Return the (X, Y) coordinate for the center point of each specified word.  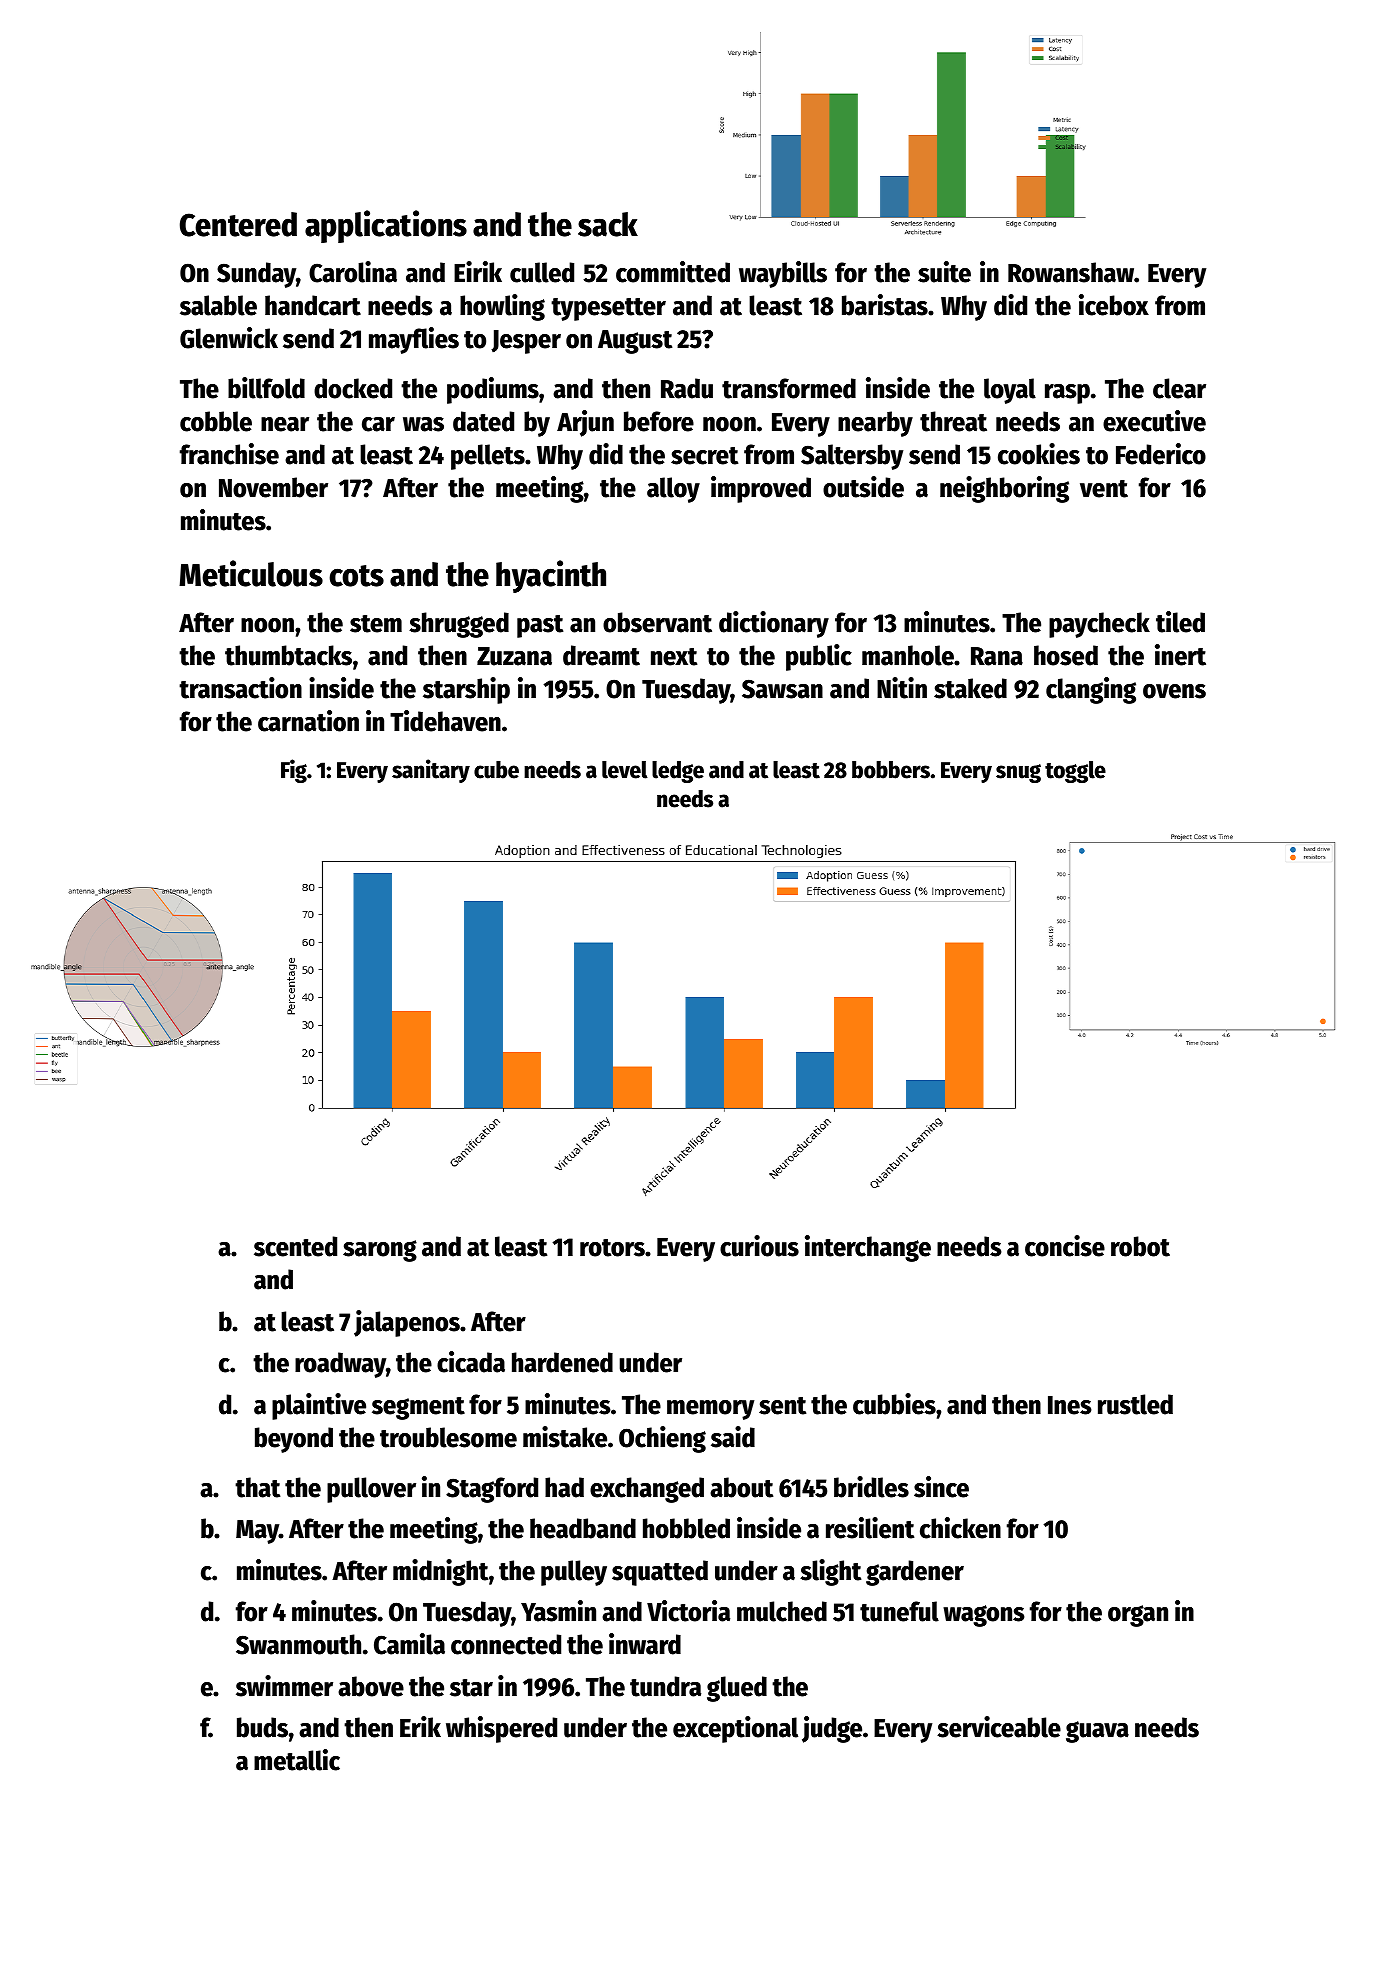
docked (353, 388)
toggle (1075, 772)
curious (759, 1246)
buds (262, 1727)
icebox (1114, 305)
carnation (308, 721)
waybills (783, 274)
